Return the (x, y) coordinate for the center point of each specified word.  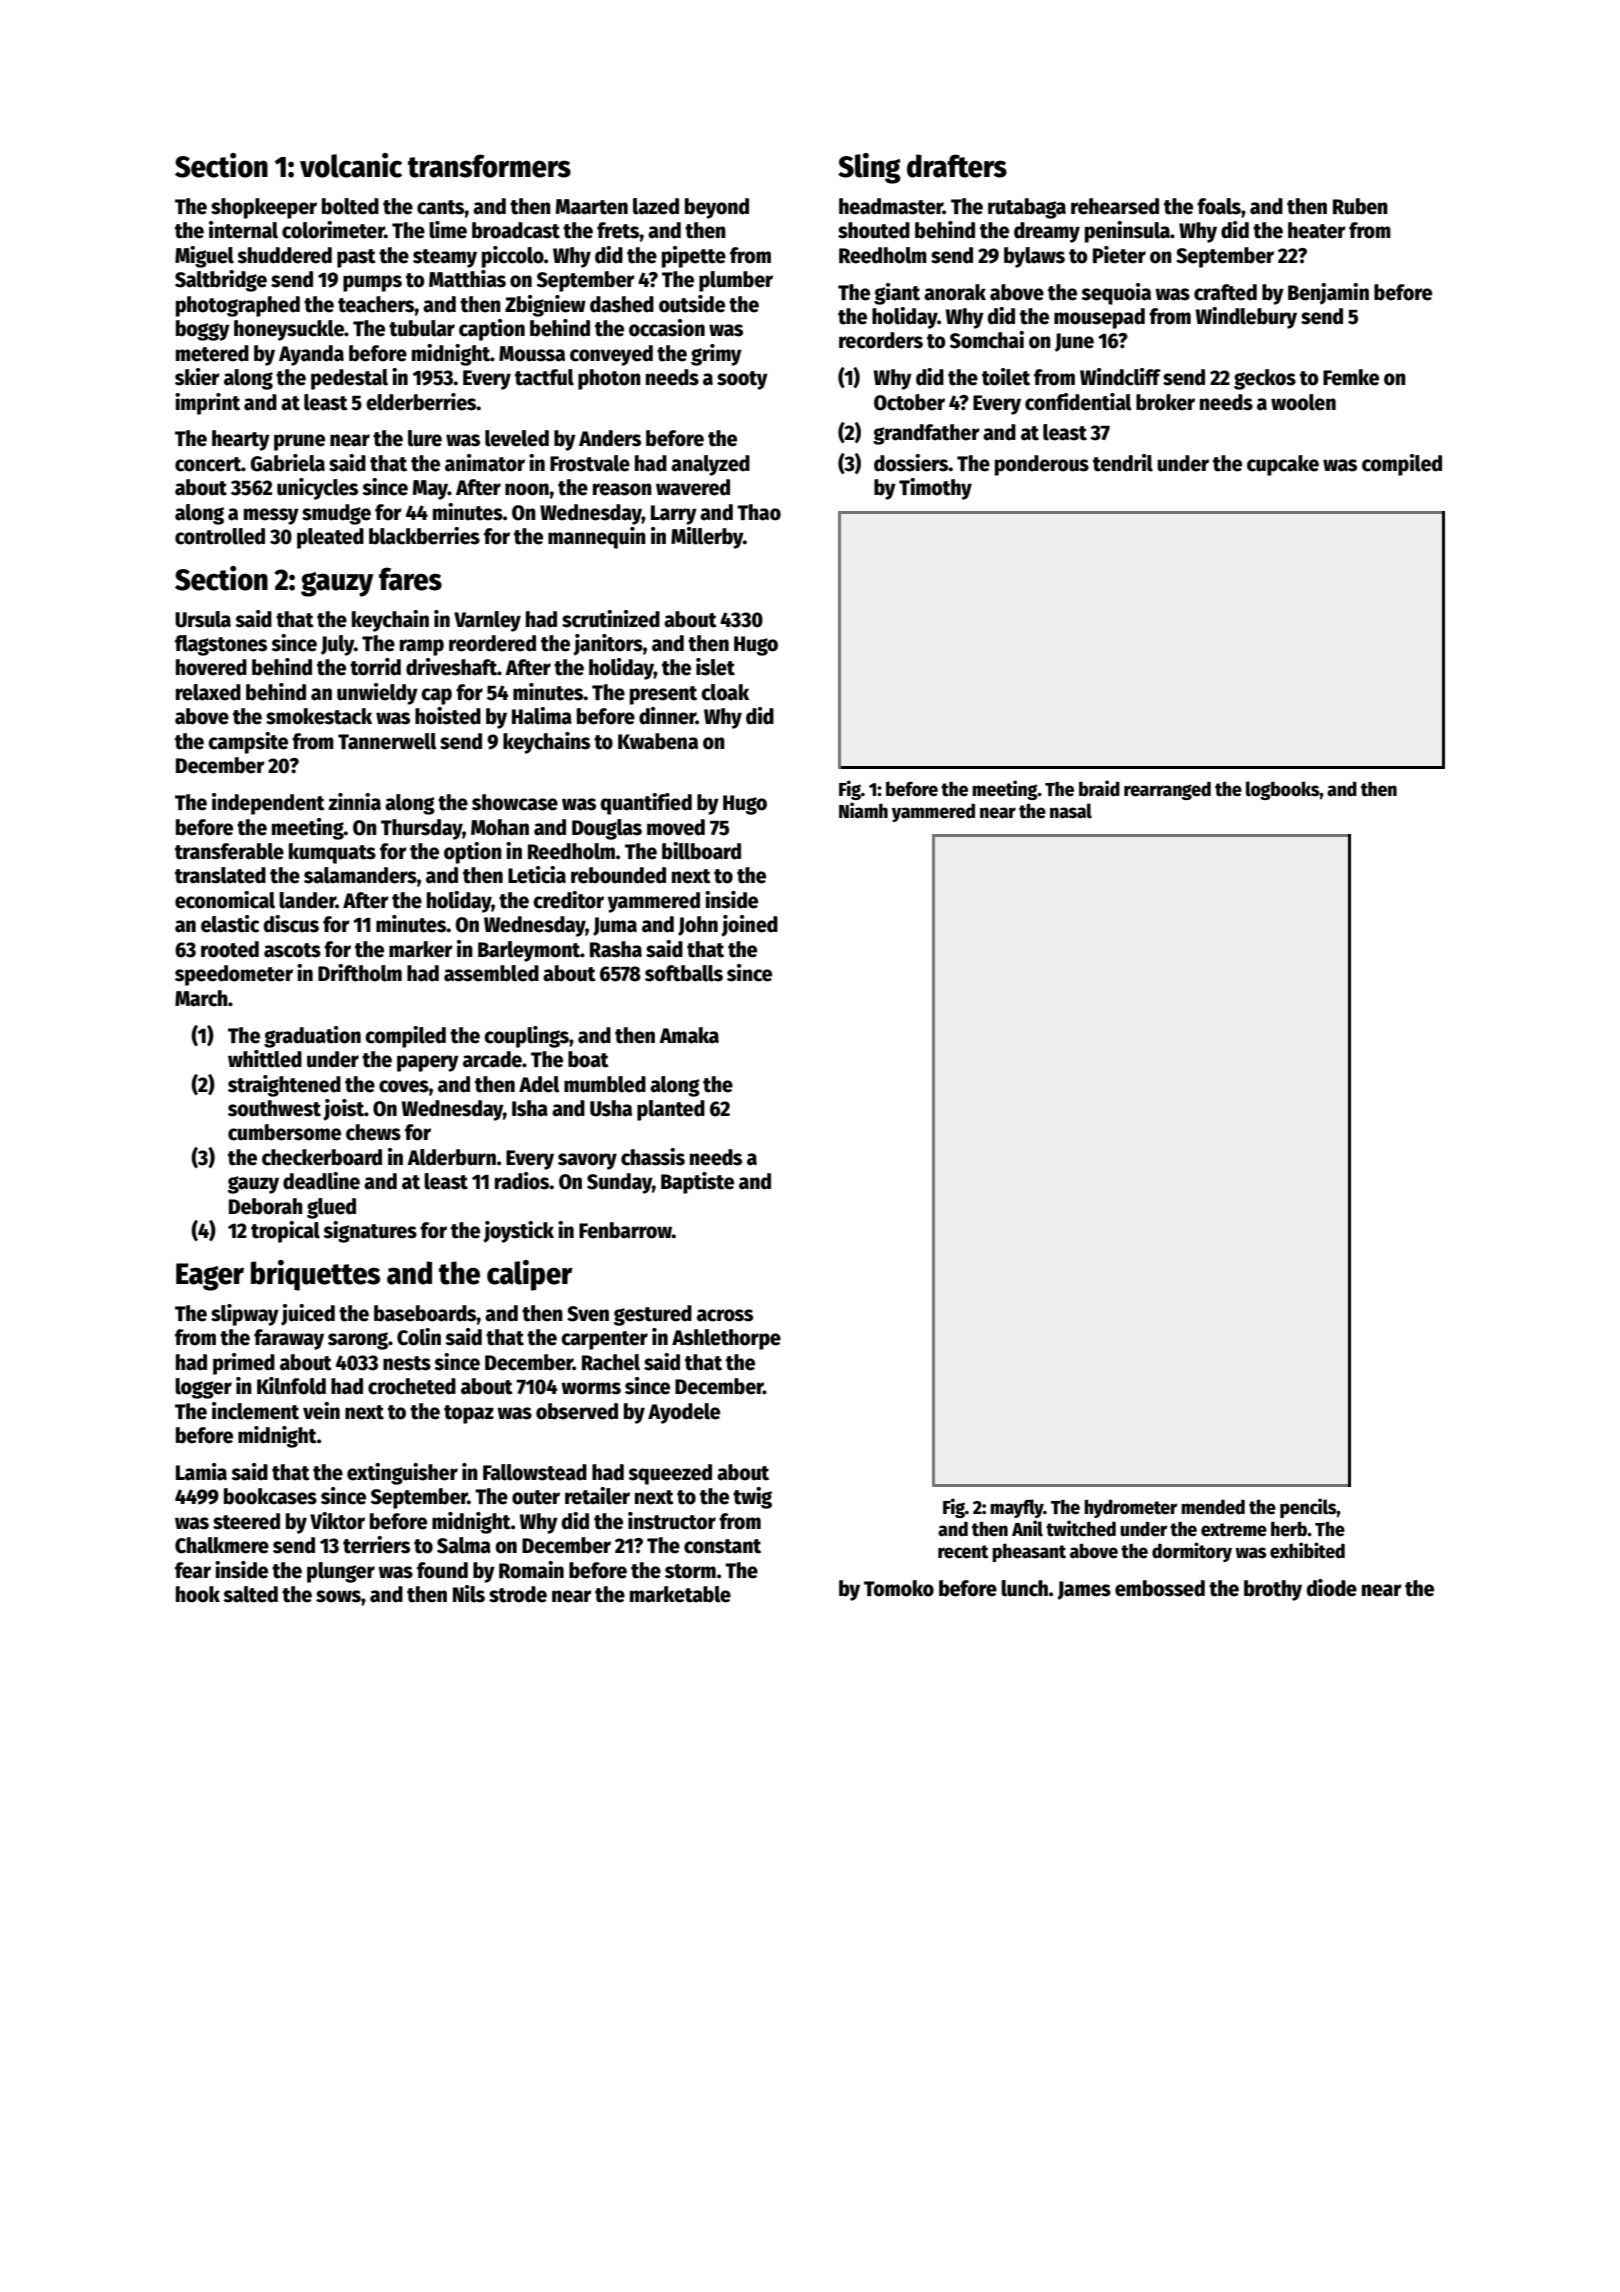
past (356, 258)
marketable (680, 1594)
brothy (1273, 1590)
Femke (1351, 377)
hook (198, 1594)
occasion (667, 328)
